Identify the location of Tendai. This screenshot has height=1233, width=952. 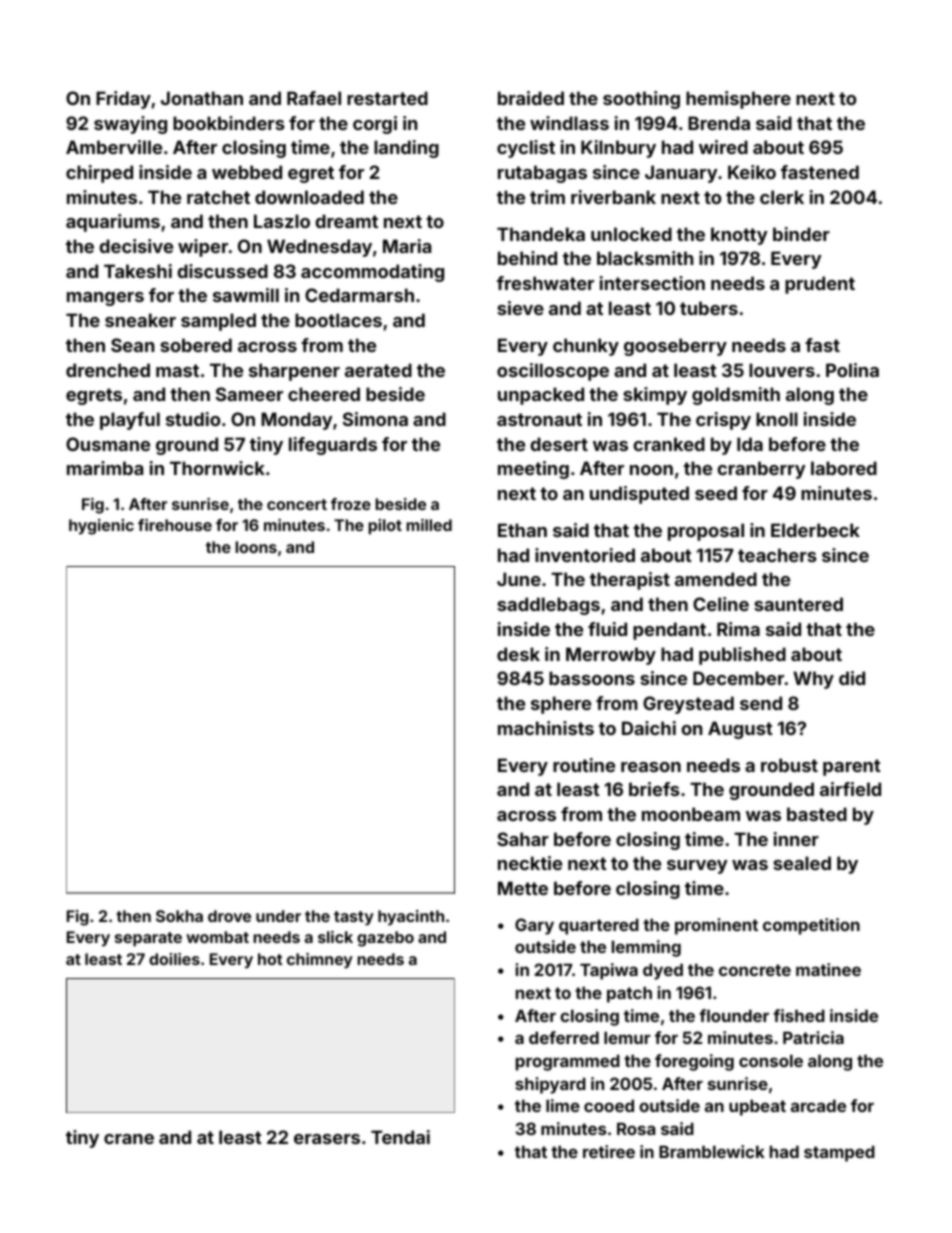
(400, 1137).
